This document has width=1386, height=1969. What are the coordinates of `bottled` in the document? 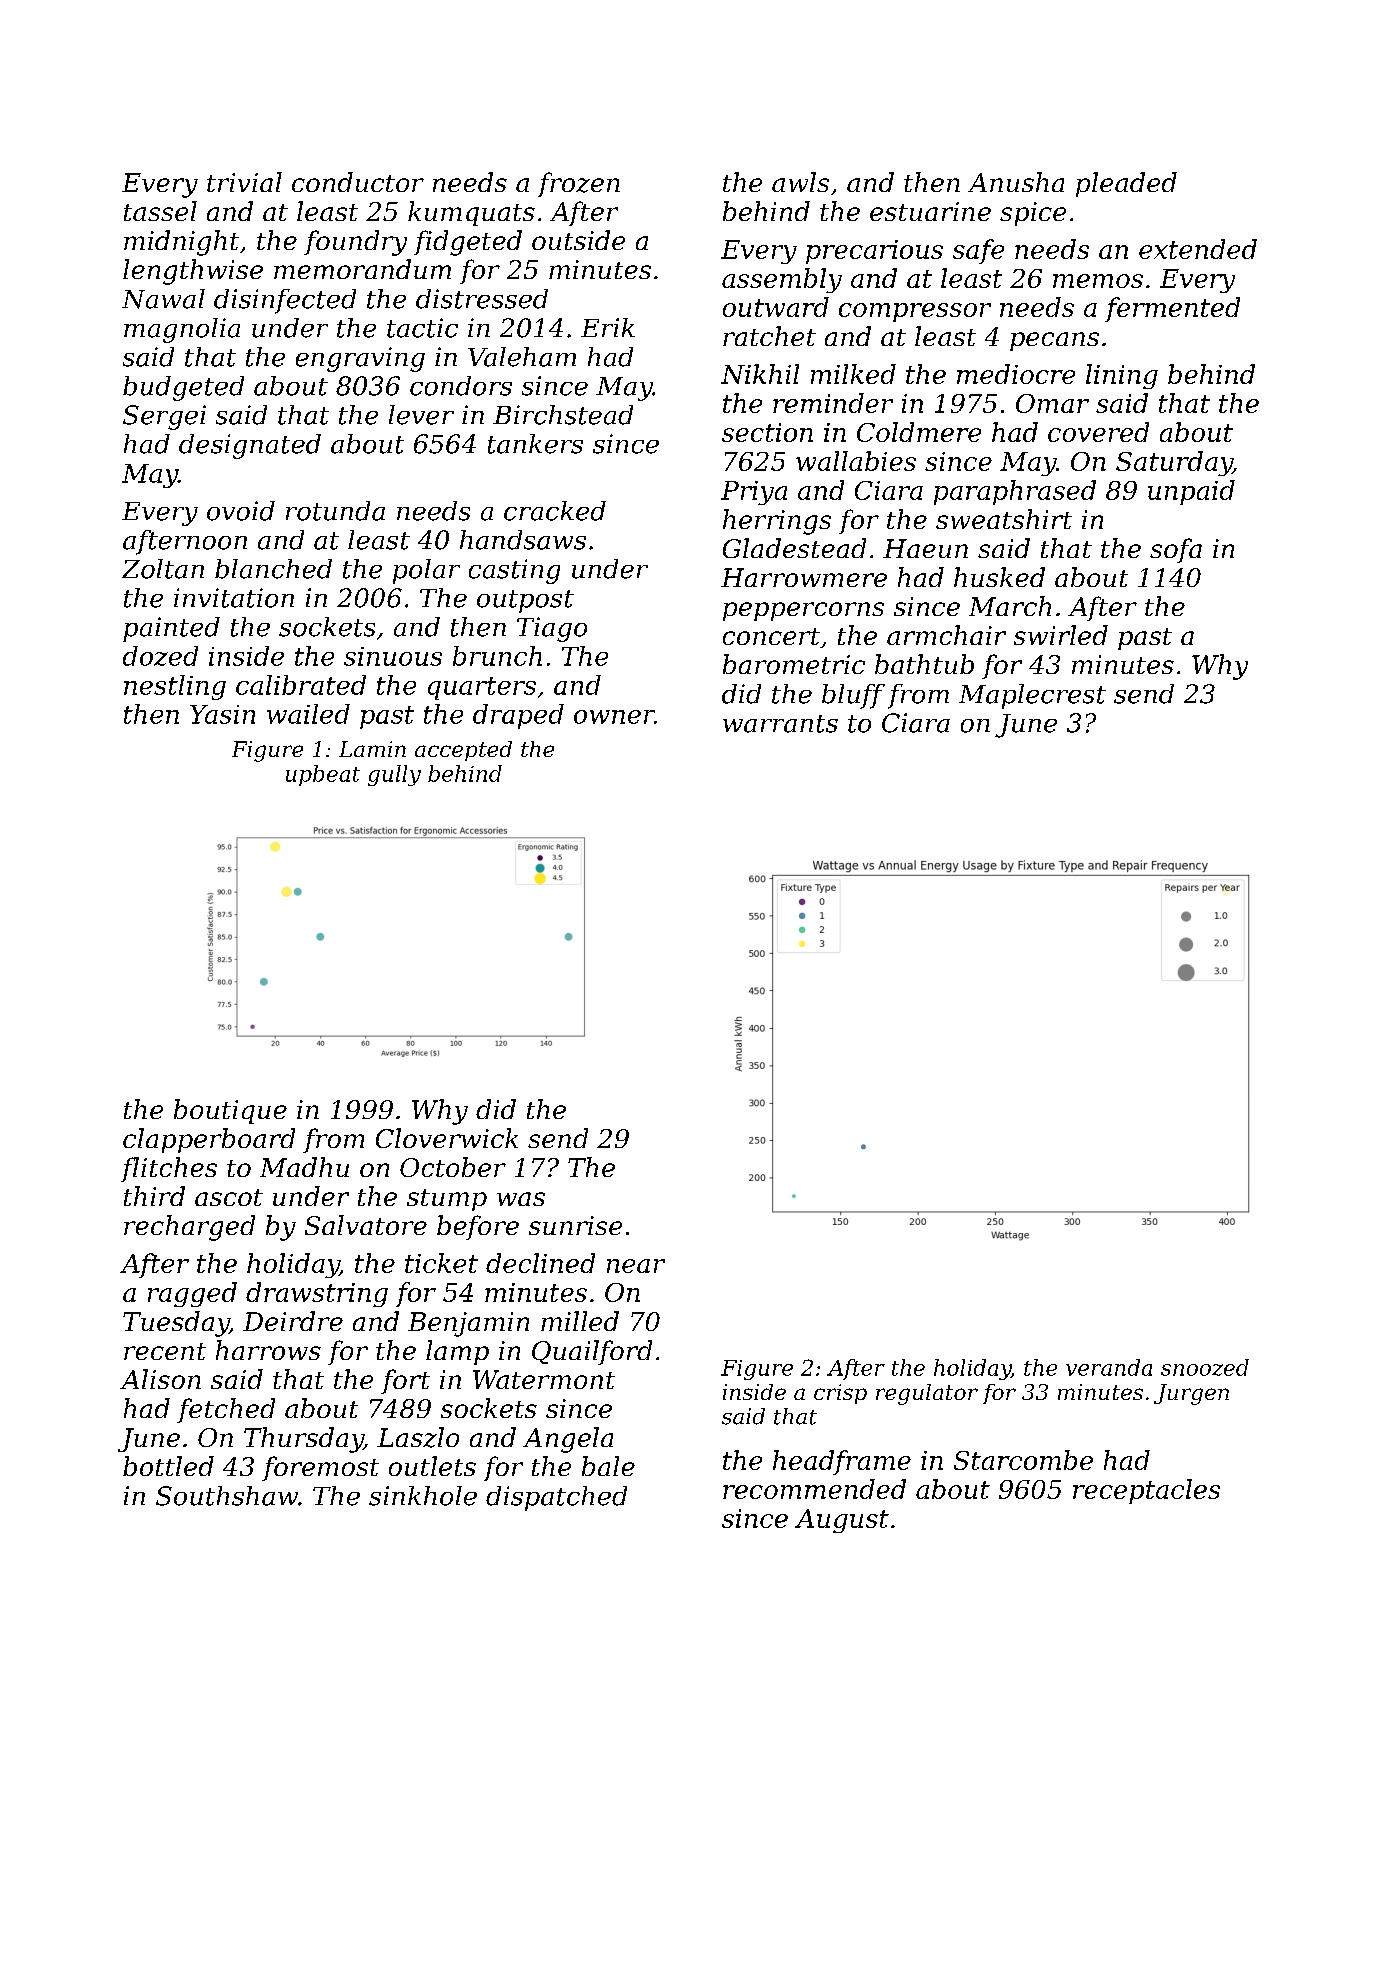 It's located at (168, 1466).
